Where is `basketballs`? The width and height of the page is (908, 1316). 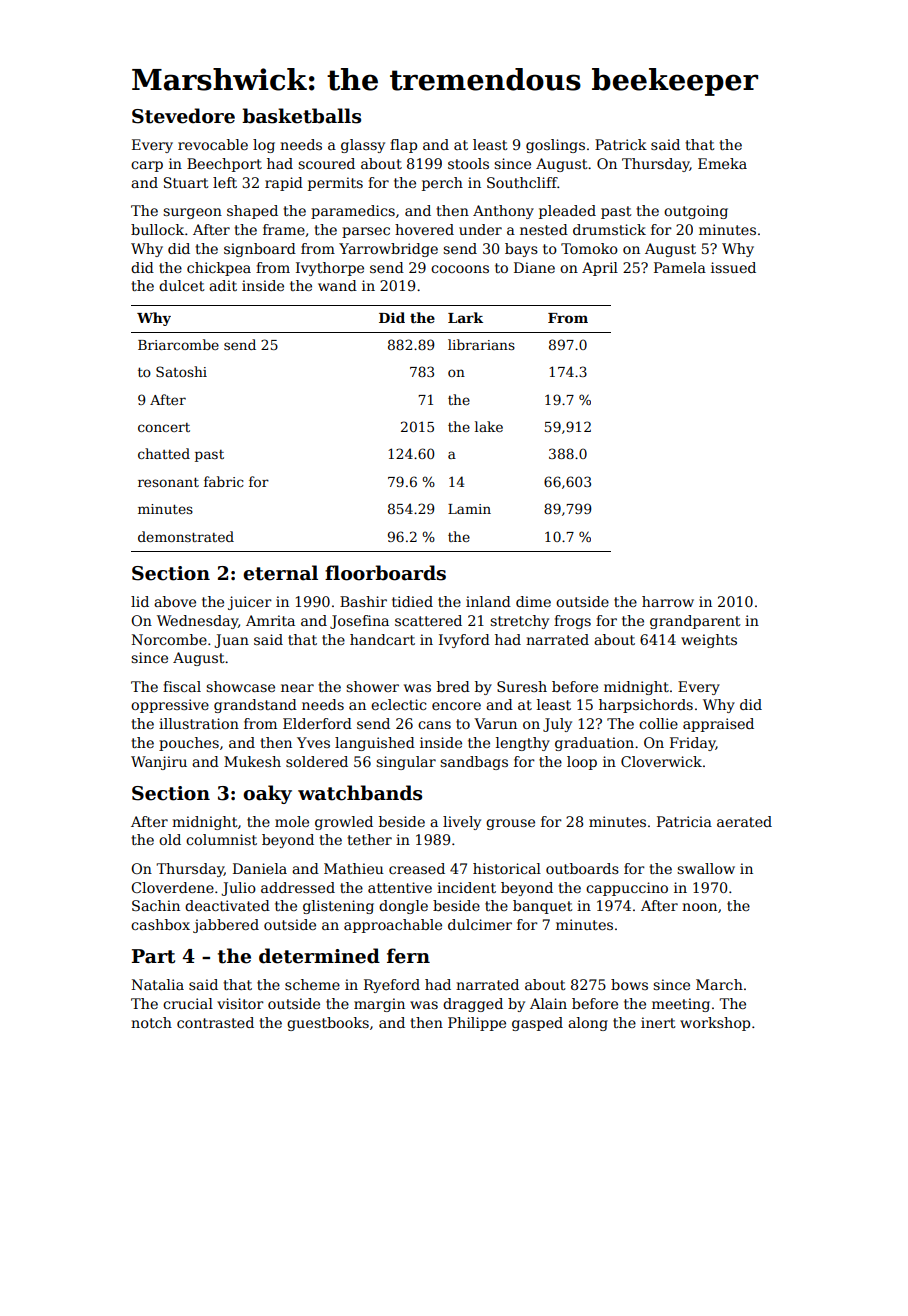 basketballs is located at coordinates (301, 116).
